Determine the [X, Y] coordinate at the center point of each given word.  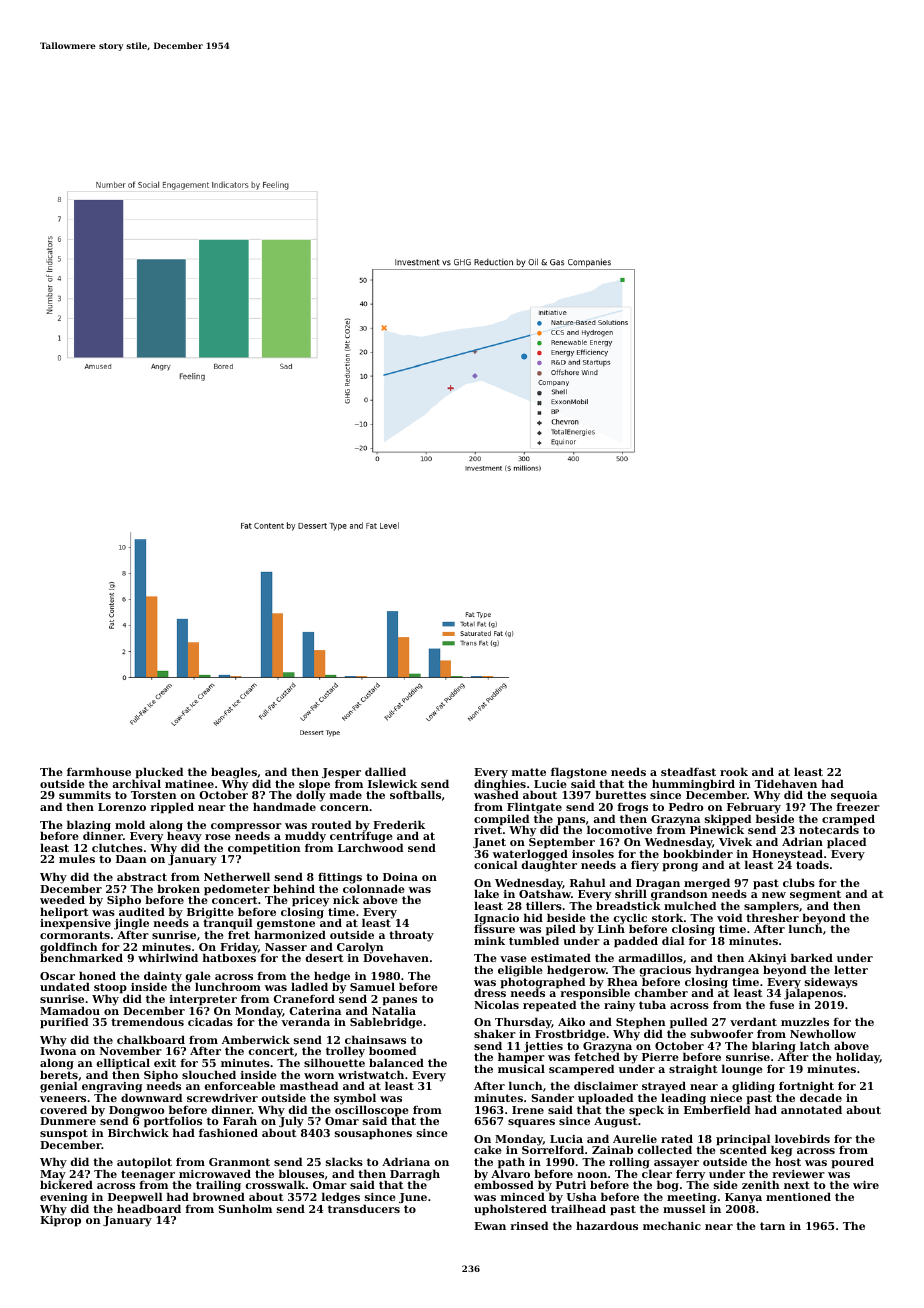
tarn [772, 1226]
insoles [593, 853]
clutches [117, 847]
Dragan [658, 884]
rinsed [529, 1225]
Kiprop [60, 1221]
